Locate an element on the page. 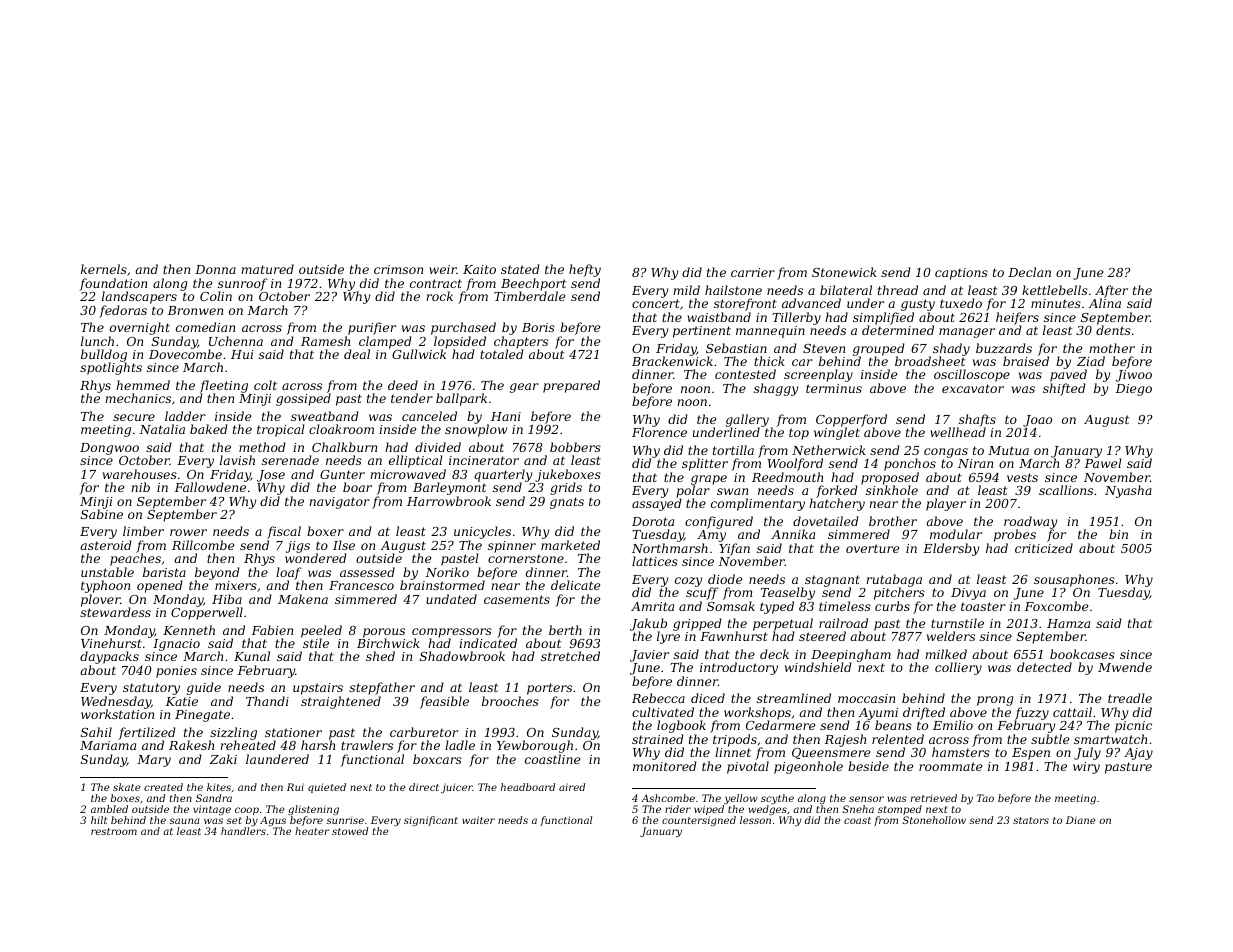 This image has height=952, width=1233. contract is located at coordinates (436, 283).
